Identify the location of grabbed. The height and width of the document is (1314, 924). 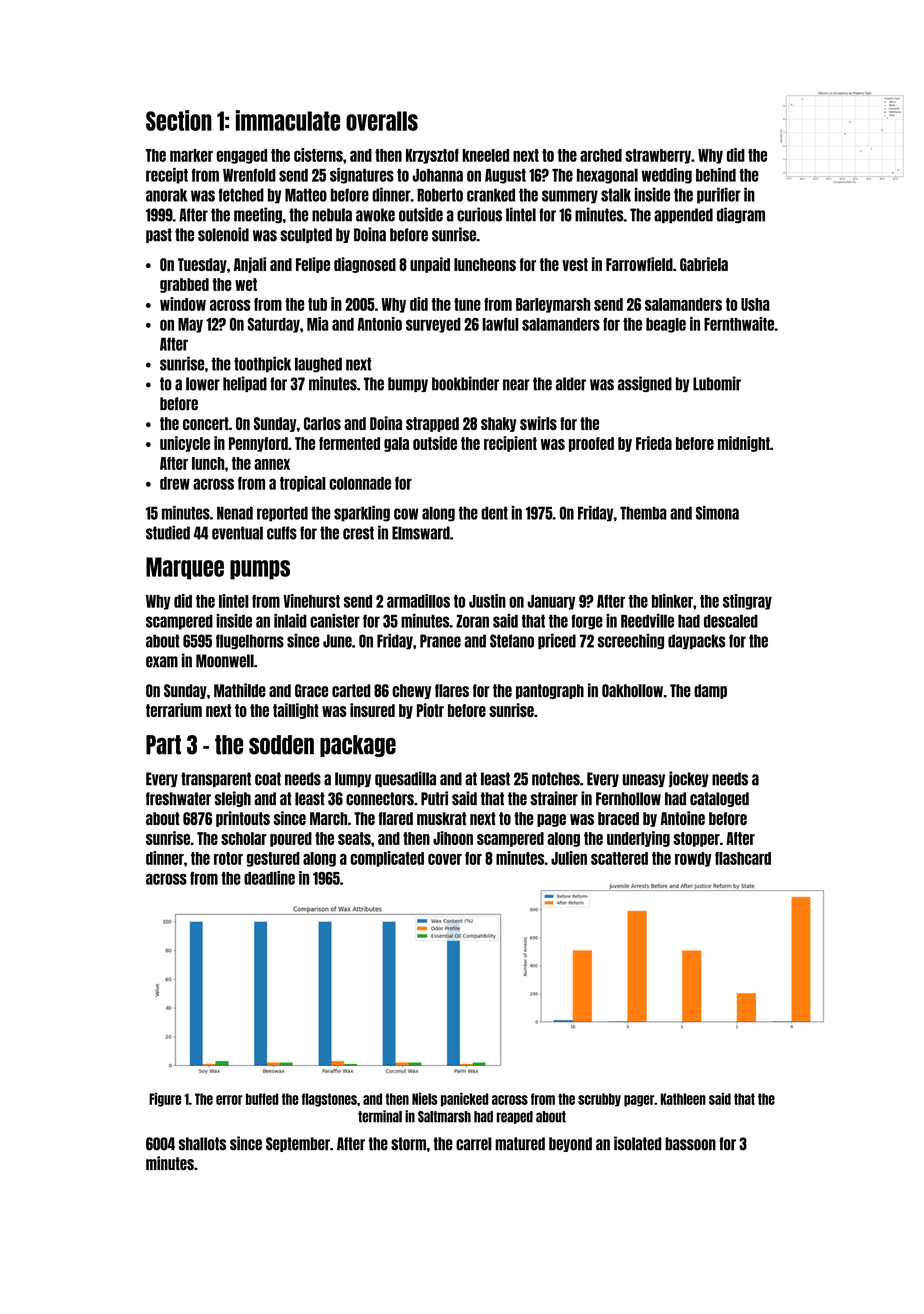
(184, 285).
